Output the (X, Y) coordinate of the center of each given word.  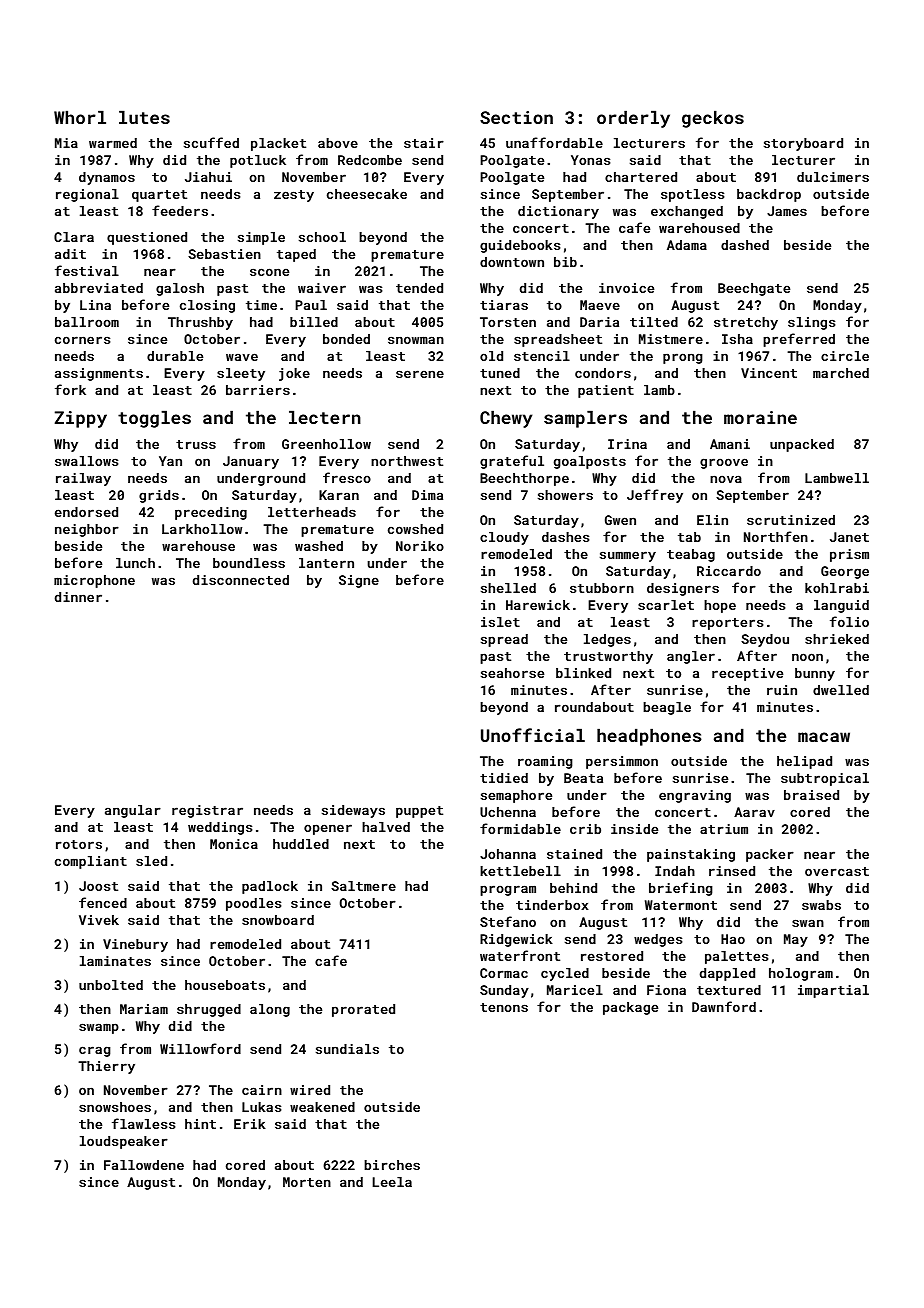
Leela (392, 1182)
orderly (633, 119)
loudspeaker (124, 1142)
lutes (144, 117)
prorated (363, 1010)
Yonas (590, 160)
